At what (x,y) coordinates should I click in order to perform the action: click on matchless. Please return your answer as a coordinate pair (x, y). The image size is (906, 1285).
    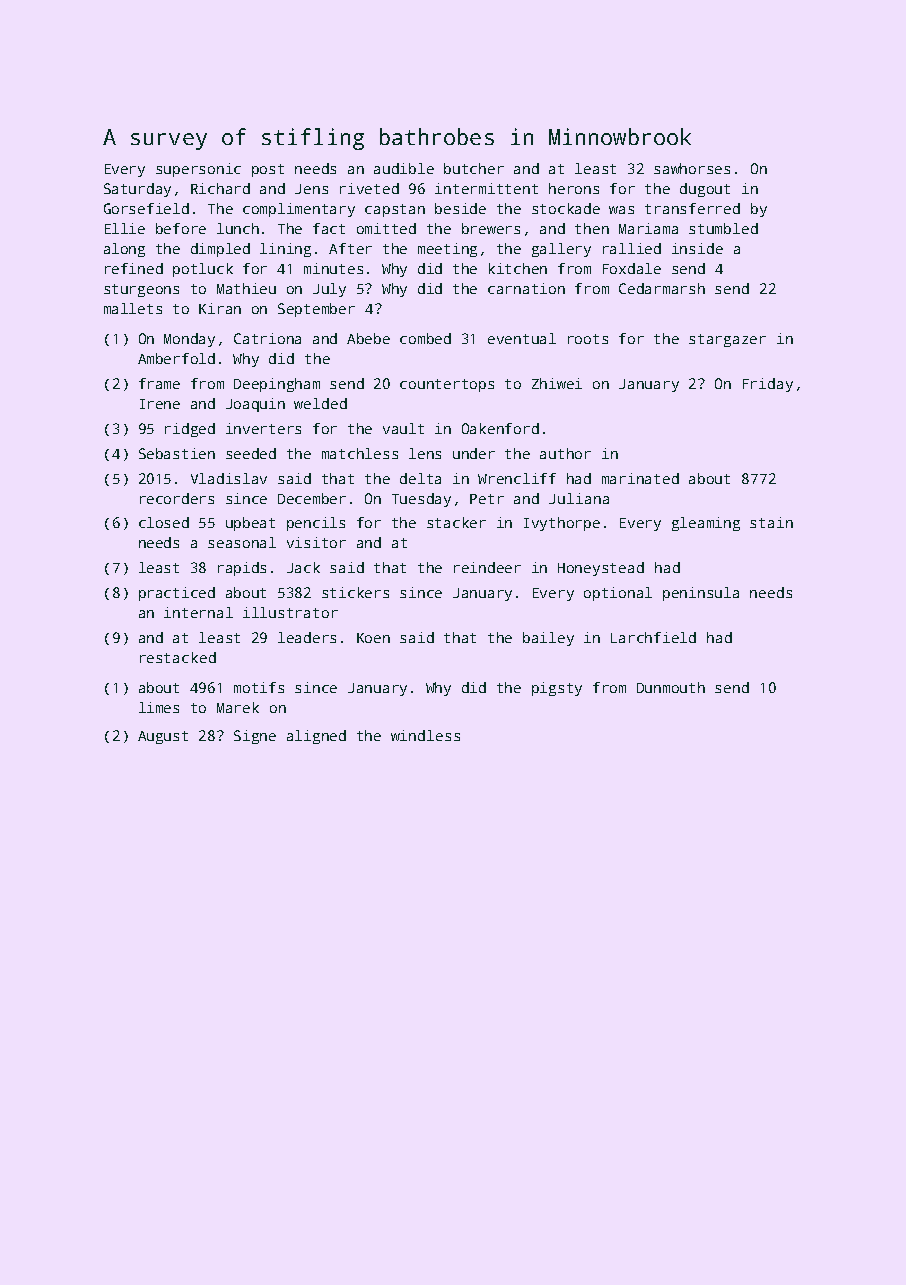
    Looking at the image, I should click on (360, 453).
